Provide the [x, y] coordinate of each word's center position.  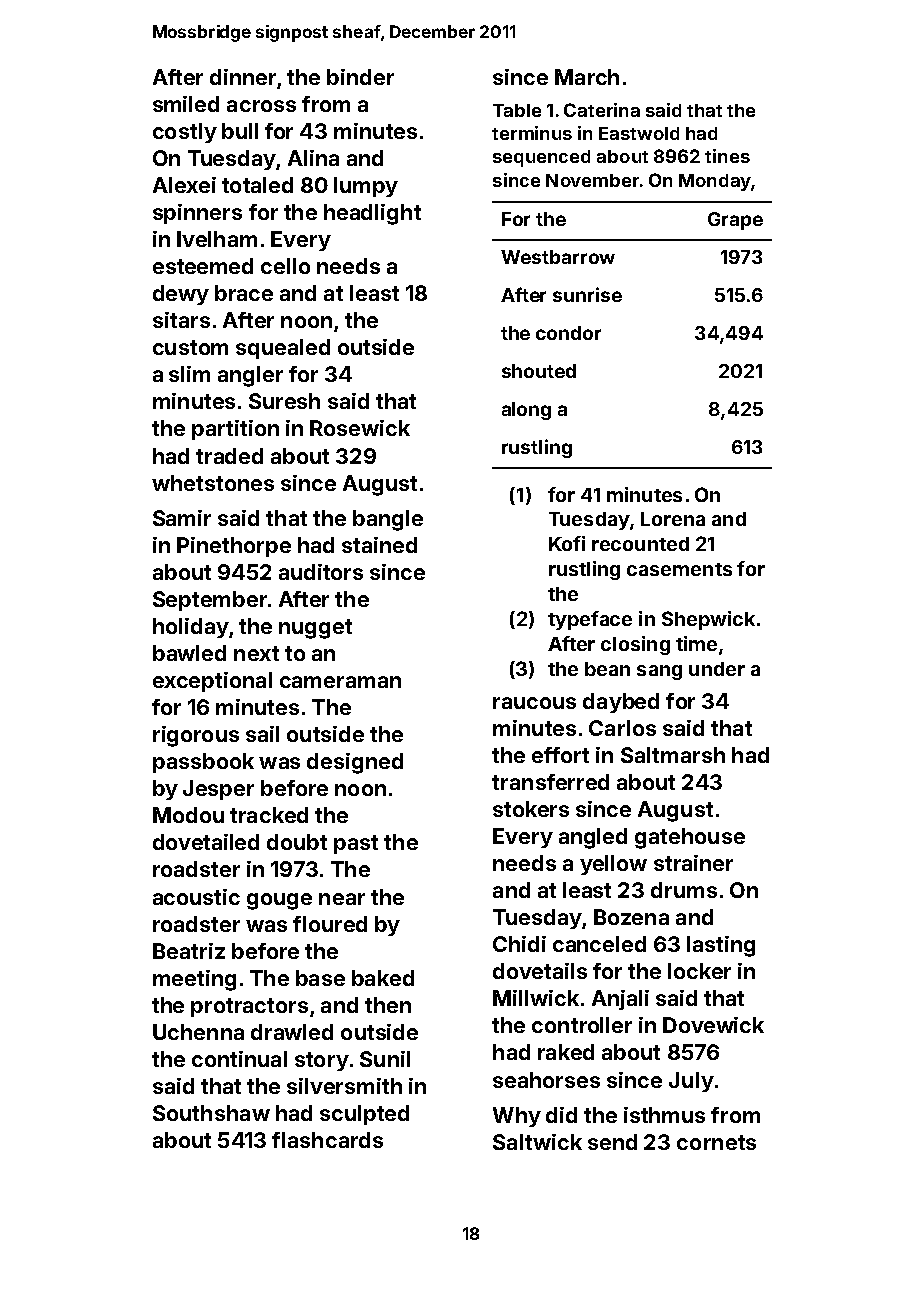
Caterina [602, 110]
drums [684, 890]
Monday [715, 182]
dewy [181, 295]
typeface [590, 620]
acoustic [196, 897]
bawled [189, 653]
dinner [243, 77]
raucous [534, 703]
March [587, 77]
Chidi [519, 944]
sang [659, 672]
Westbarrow [558, 257]
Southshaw [211, 1113]
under [717, 669]
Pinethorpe [234, 547]
